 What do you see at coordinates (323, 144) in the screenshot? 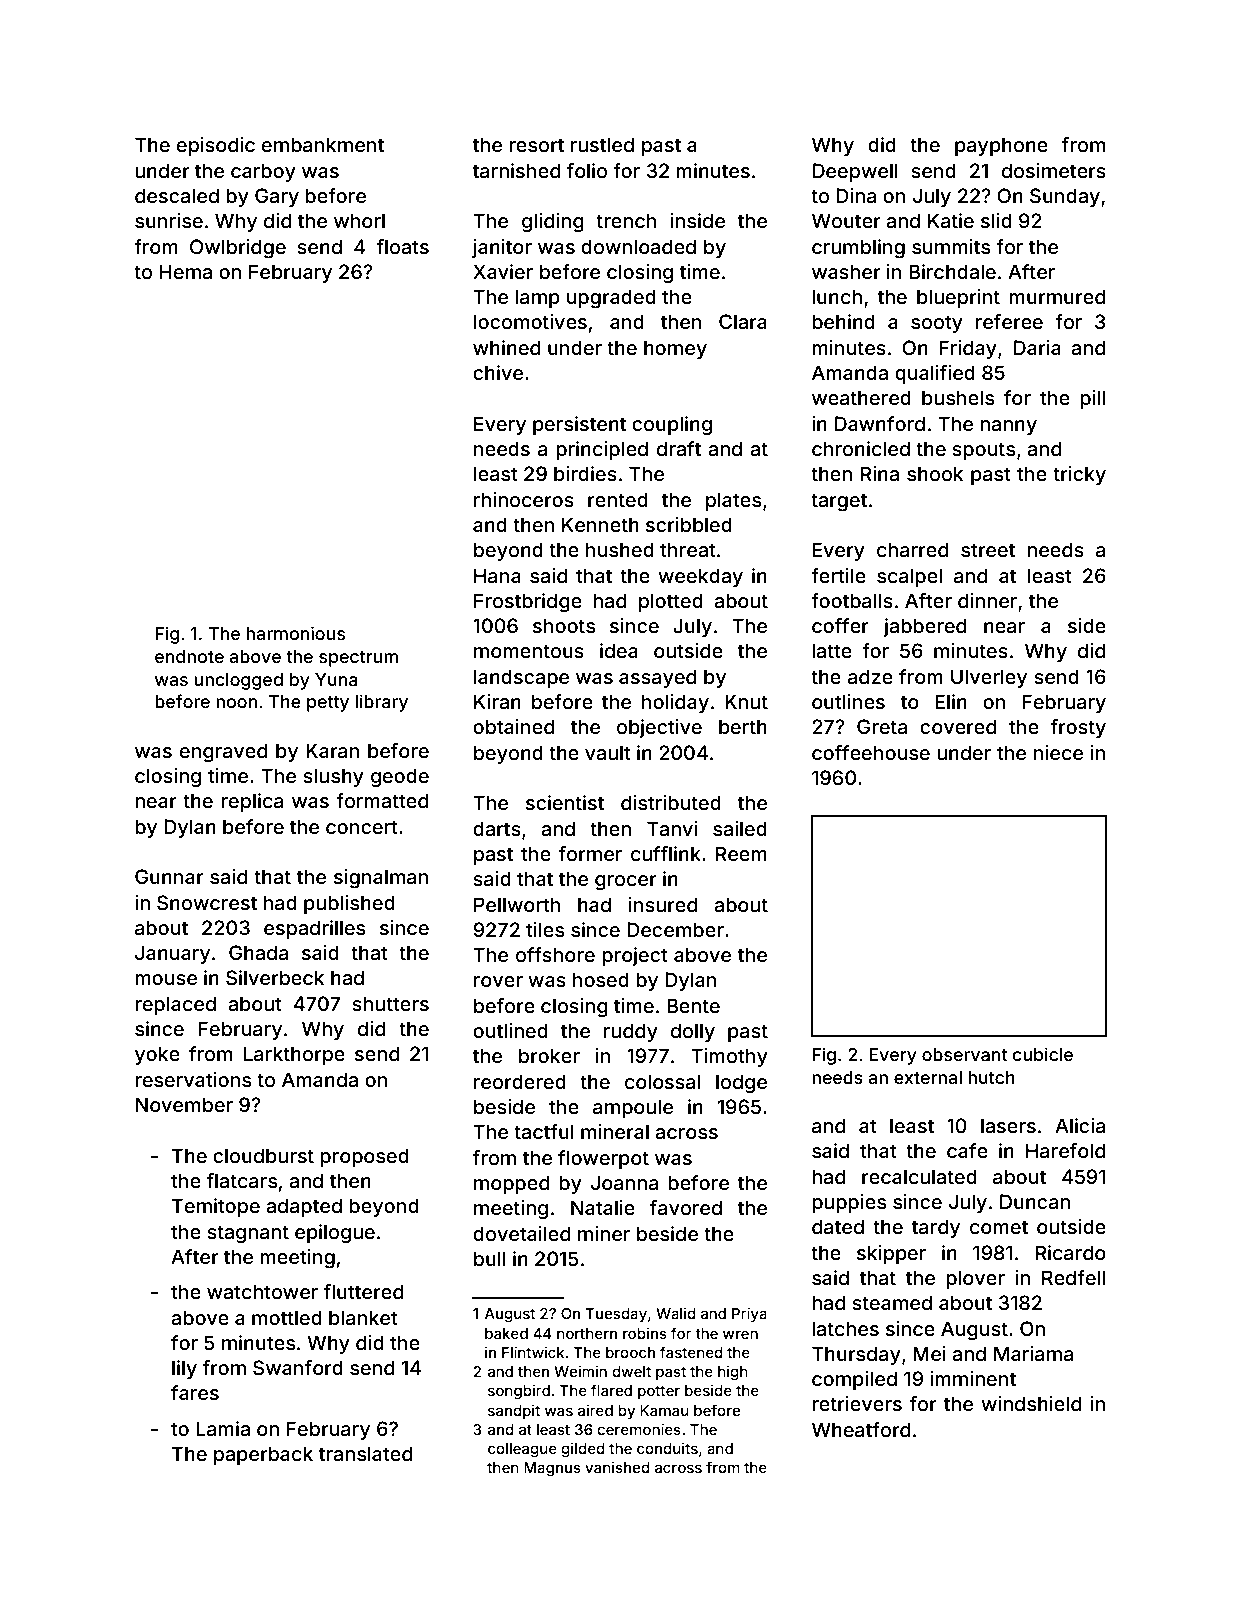
I see `embankment` at bounding box center [323, 144].
